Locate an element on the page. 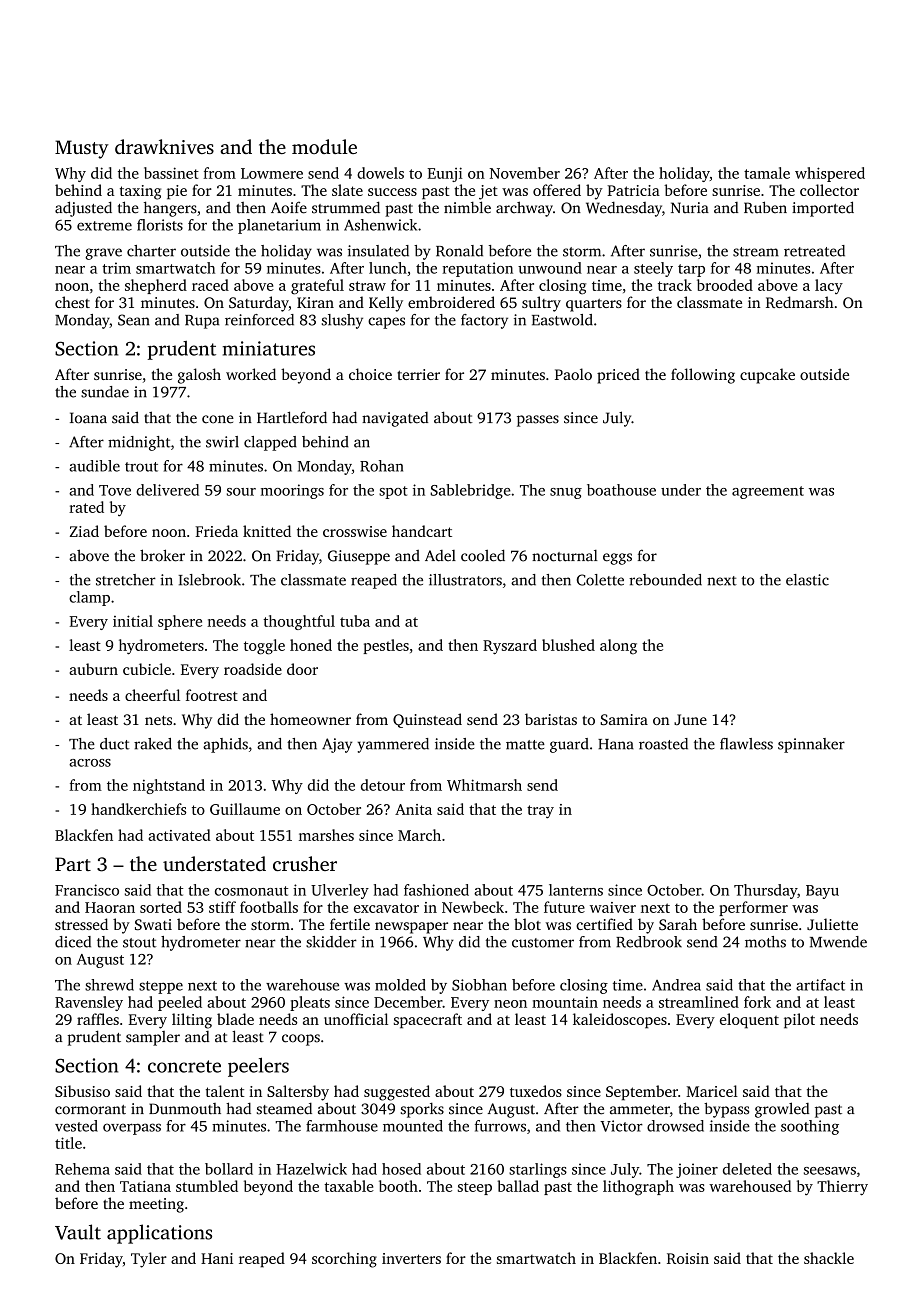 The height and width of the image is (1308, 924). inverters is located at coordinates (411, 1258).
